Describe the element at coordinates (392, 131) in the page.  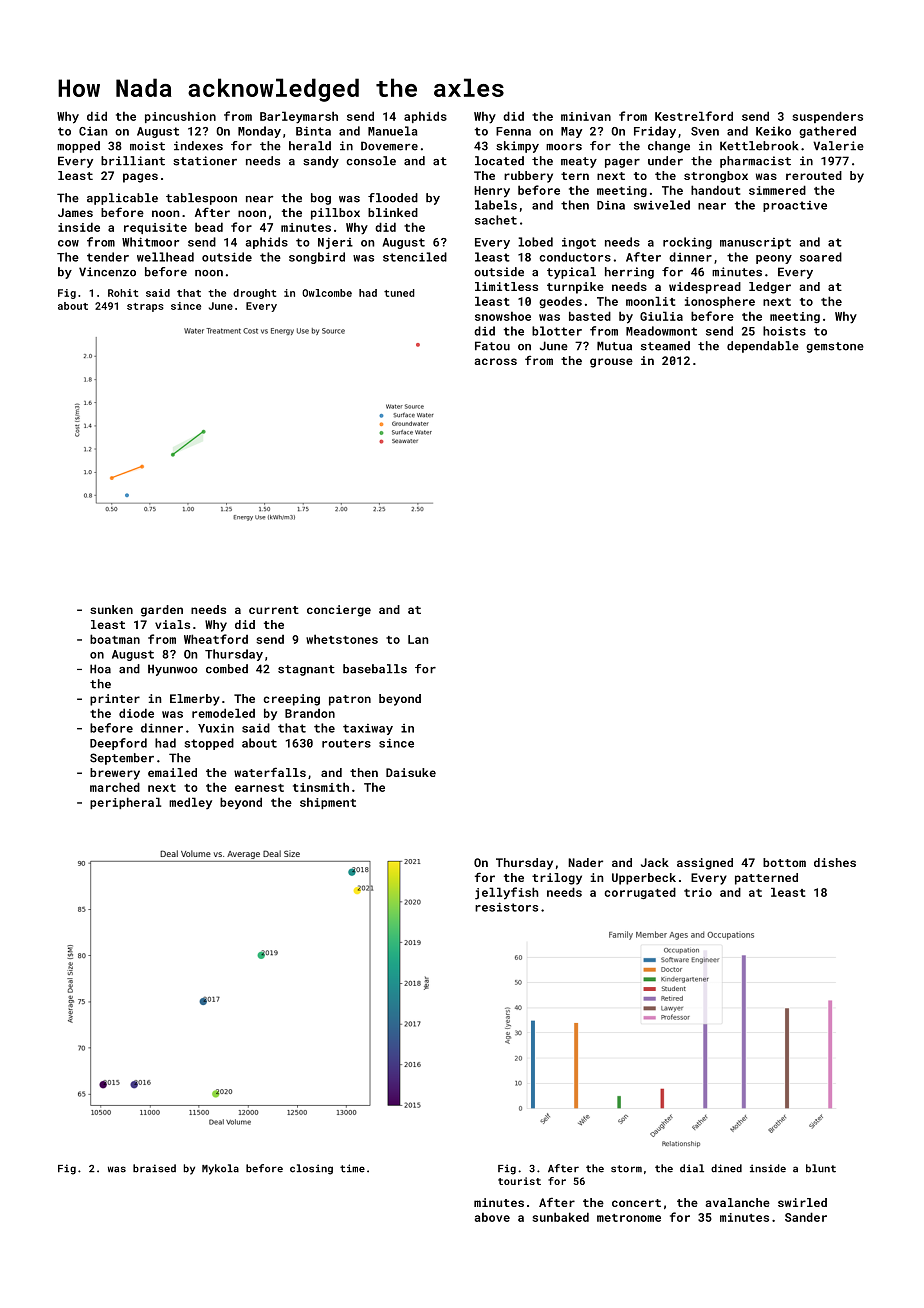
I see `Manuela` at that location.
